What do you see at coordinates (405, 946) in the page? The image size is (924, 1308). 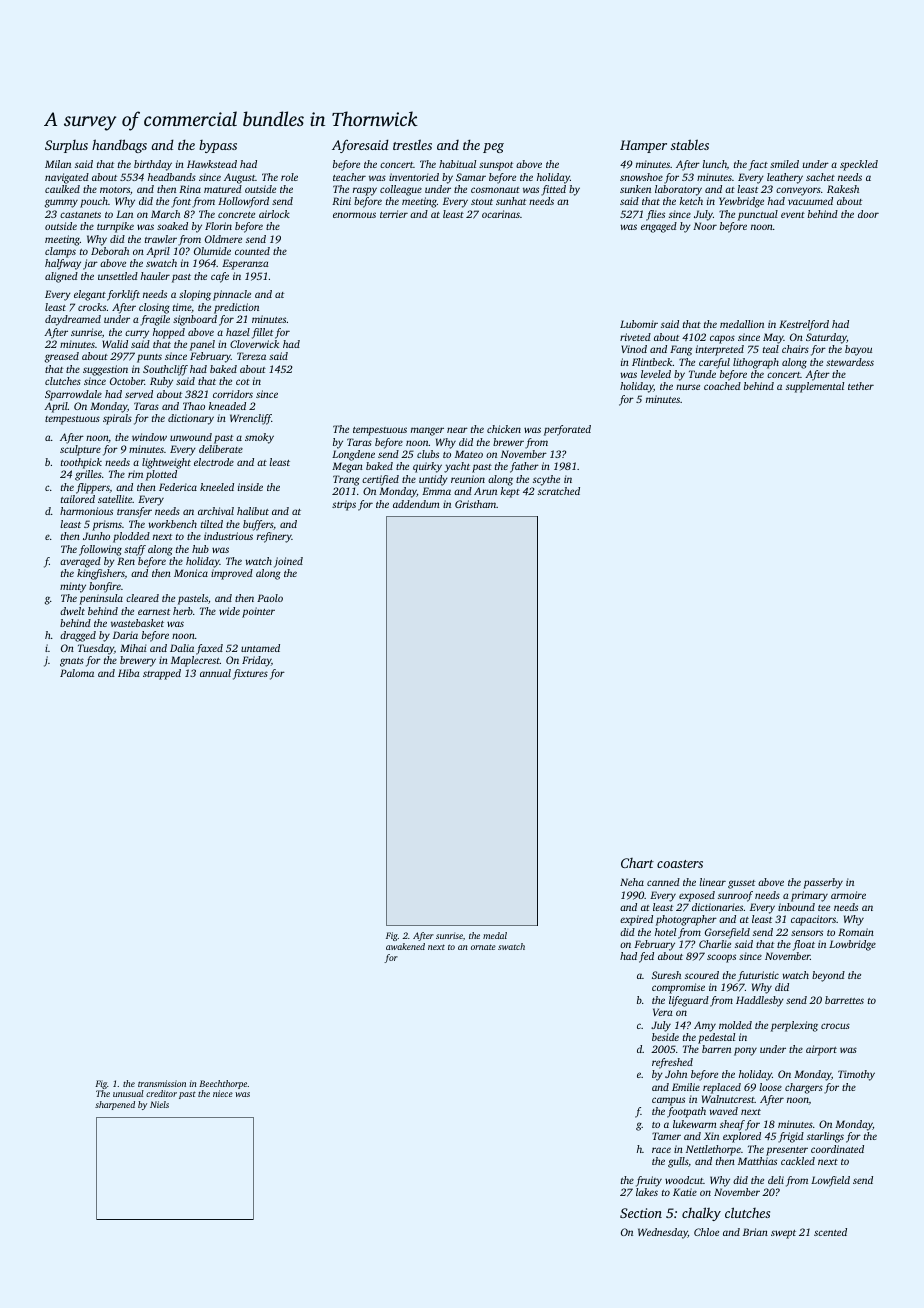 I see `awakened` at bounding box center [405, 946].
